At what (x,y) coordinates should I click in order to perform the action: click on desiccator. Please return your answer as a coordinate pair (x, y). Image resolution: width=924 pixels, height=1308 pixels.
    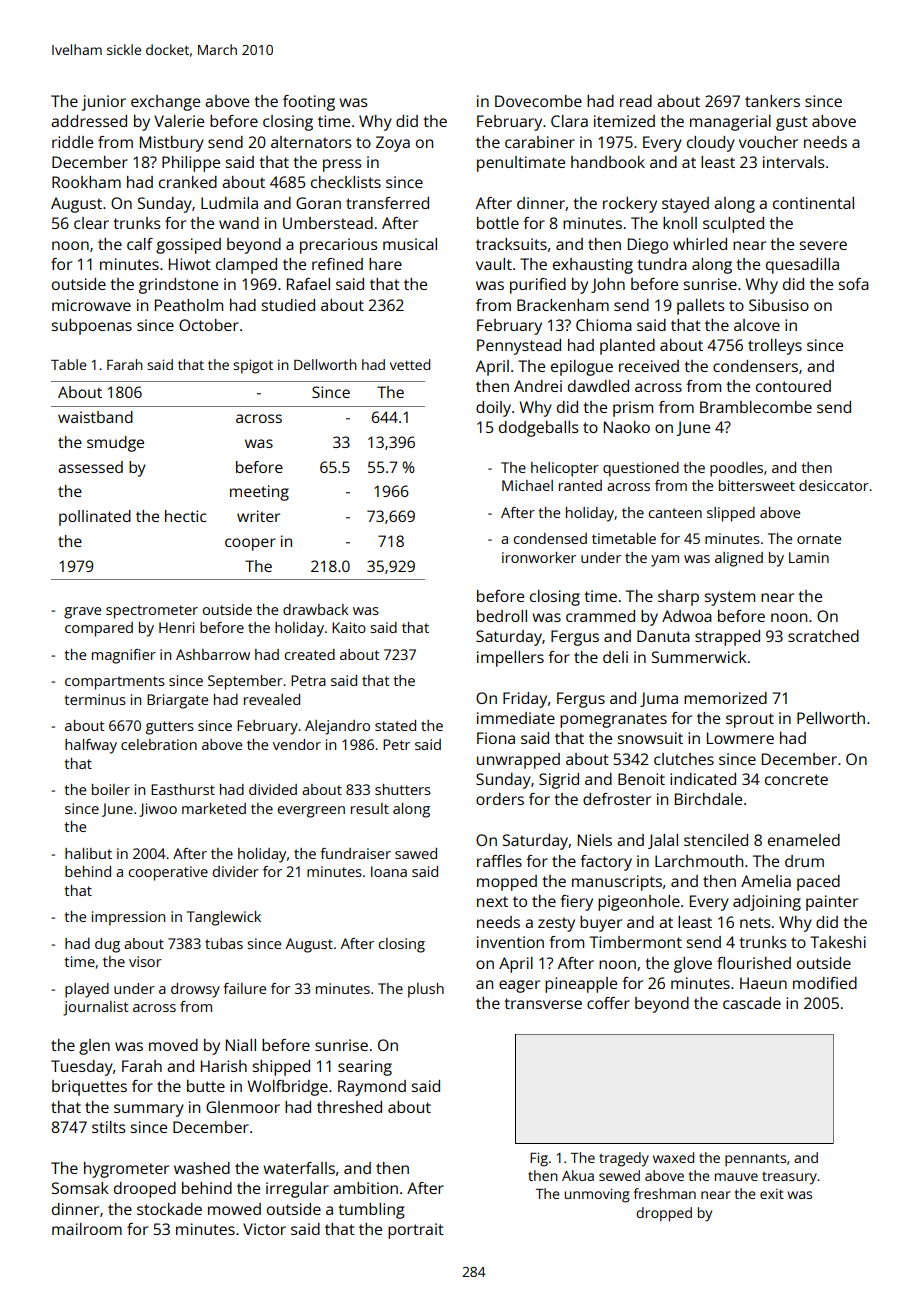
    Looking at the image, I should click on (834, 485).
